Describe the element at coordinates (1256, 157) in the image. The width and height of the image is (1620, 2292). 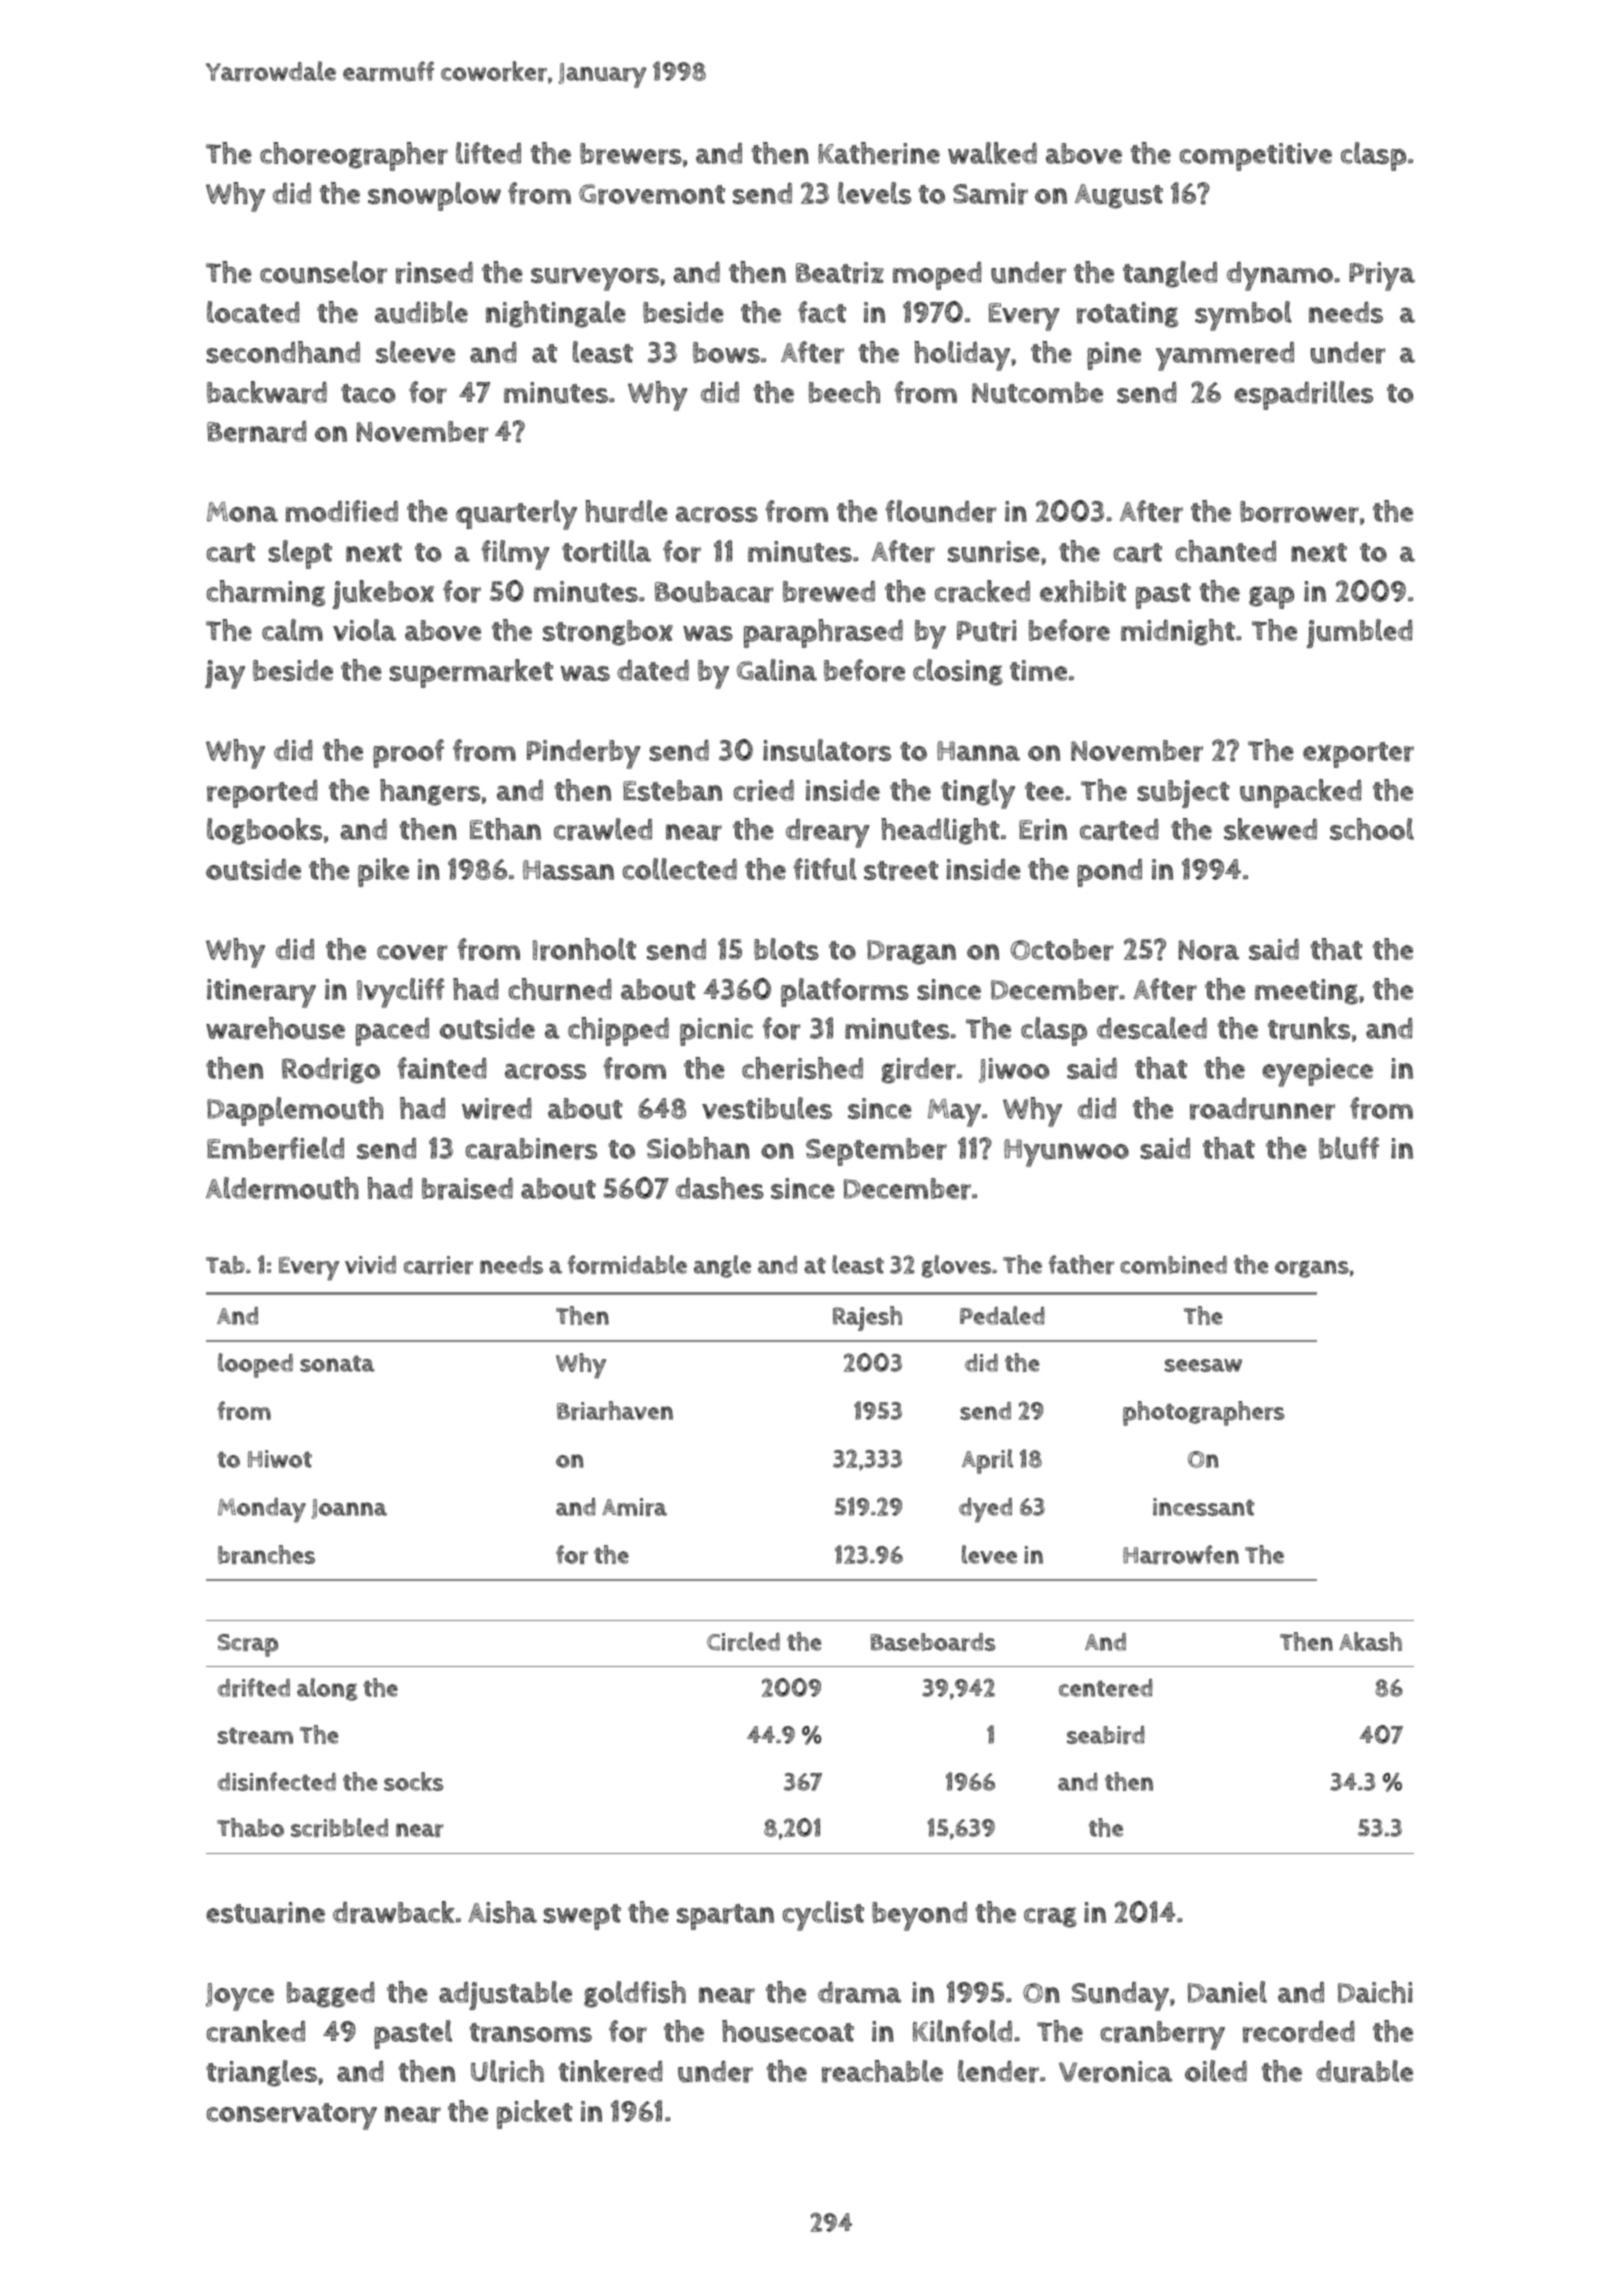
I see `competitive` at that location.
